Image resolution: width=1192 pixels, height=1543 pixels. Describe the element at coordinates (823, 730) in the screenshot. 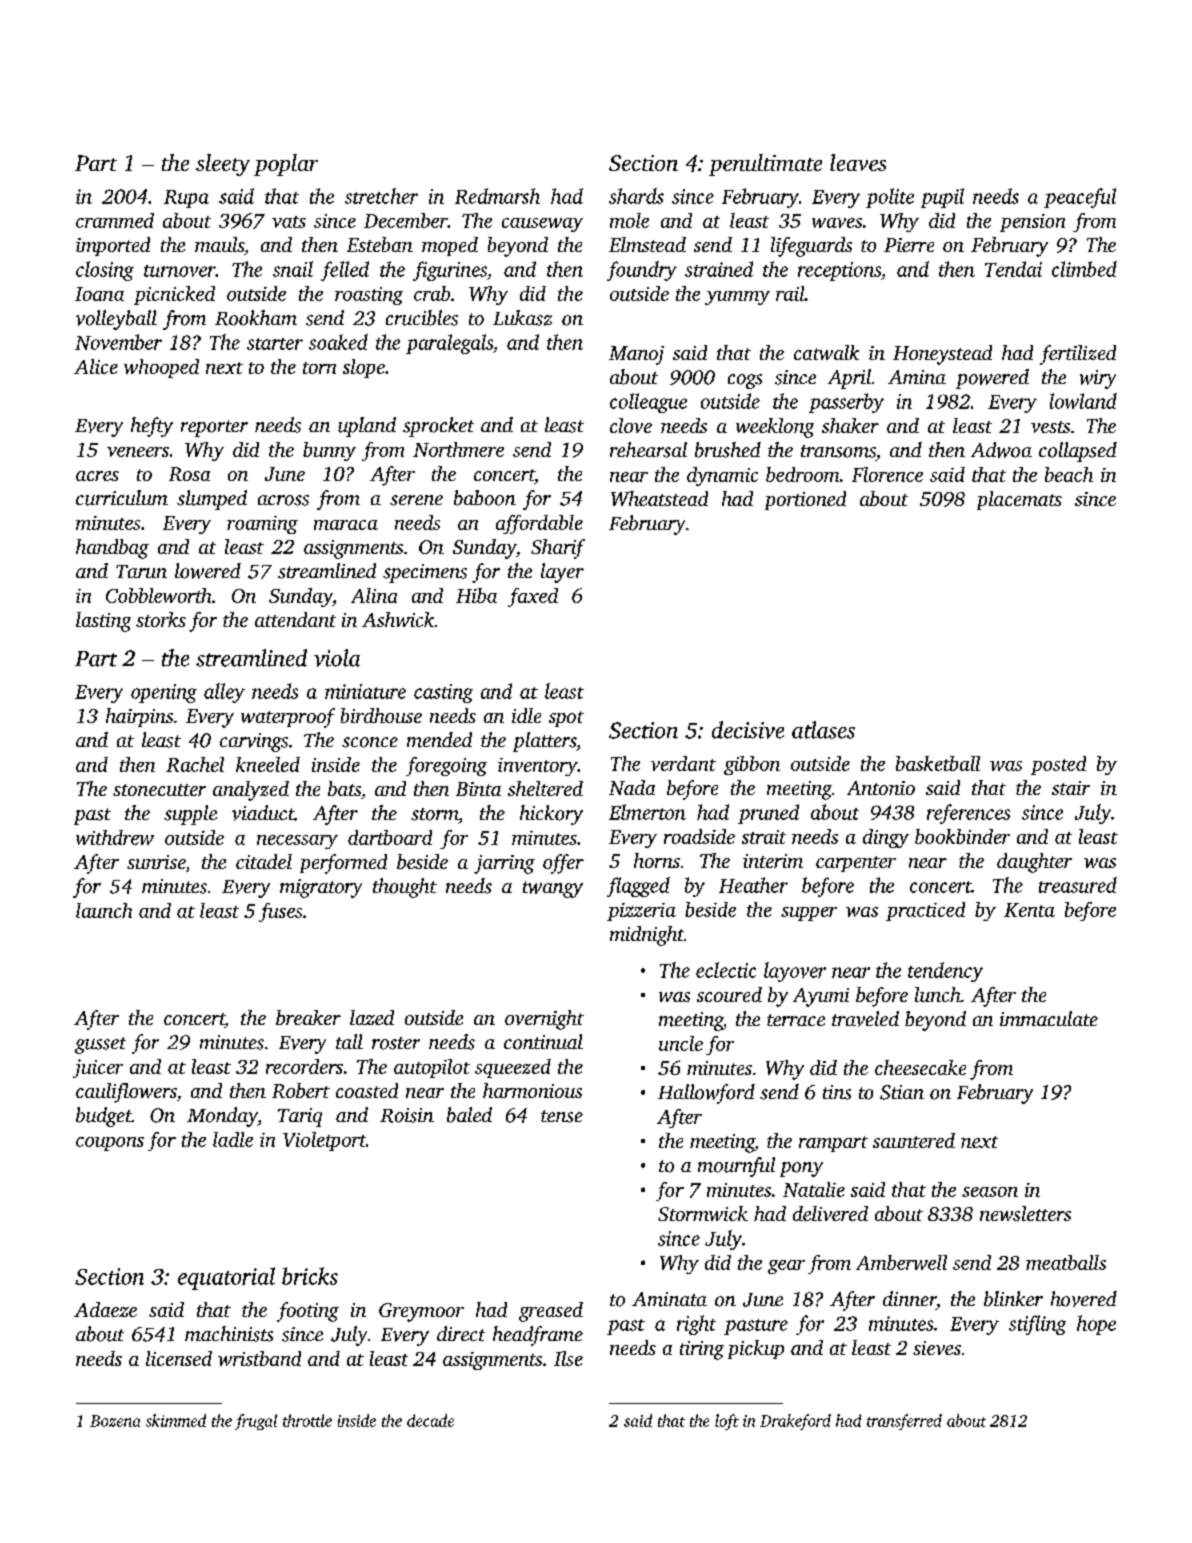

I see `atlases` at that location.
